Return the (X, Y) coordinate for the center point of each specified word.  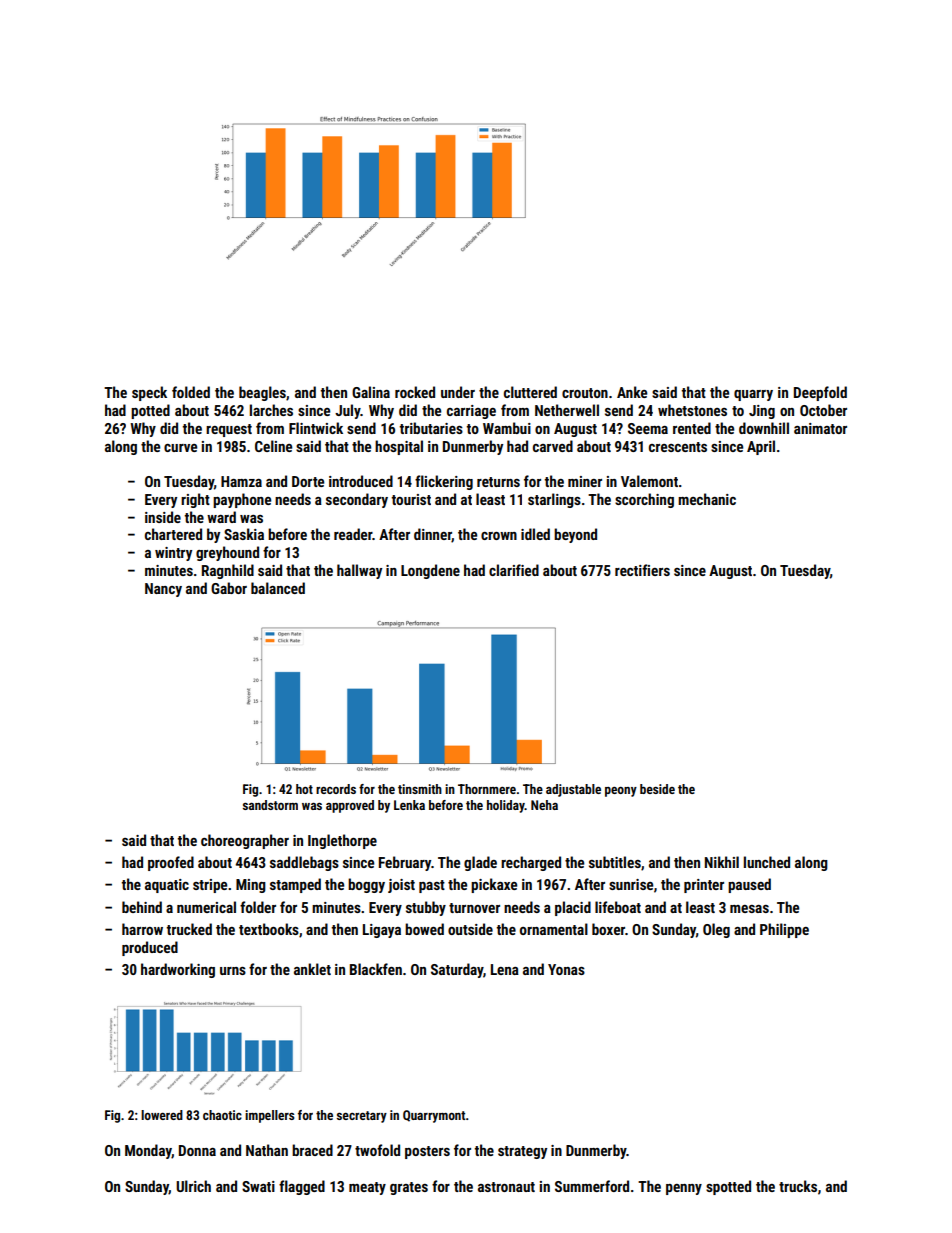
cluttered (530, 392)
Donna (197, 1150)
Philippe (784, 930)
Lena (505, 969)
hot (304, 789)
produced (150, 948)
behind (142, 907)
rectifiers (642, 570)
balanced (278, 588)
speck (149, 393)
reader (353, 534)
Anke (632, 392)
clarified (514, 570)
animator (820, 428)
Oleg (716, 930)
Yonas (566, 969)
